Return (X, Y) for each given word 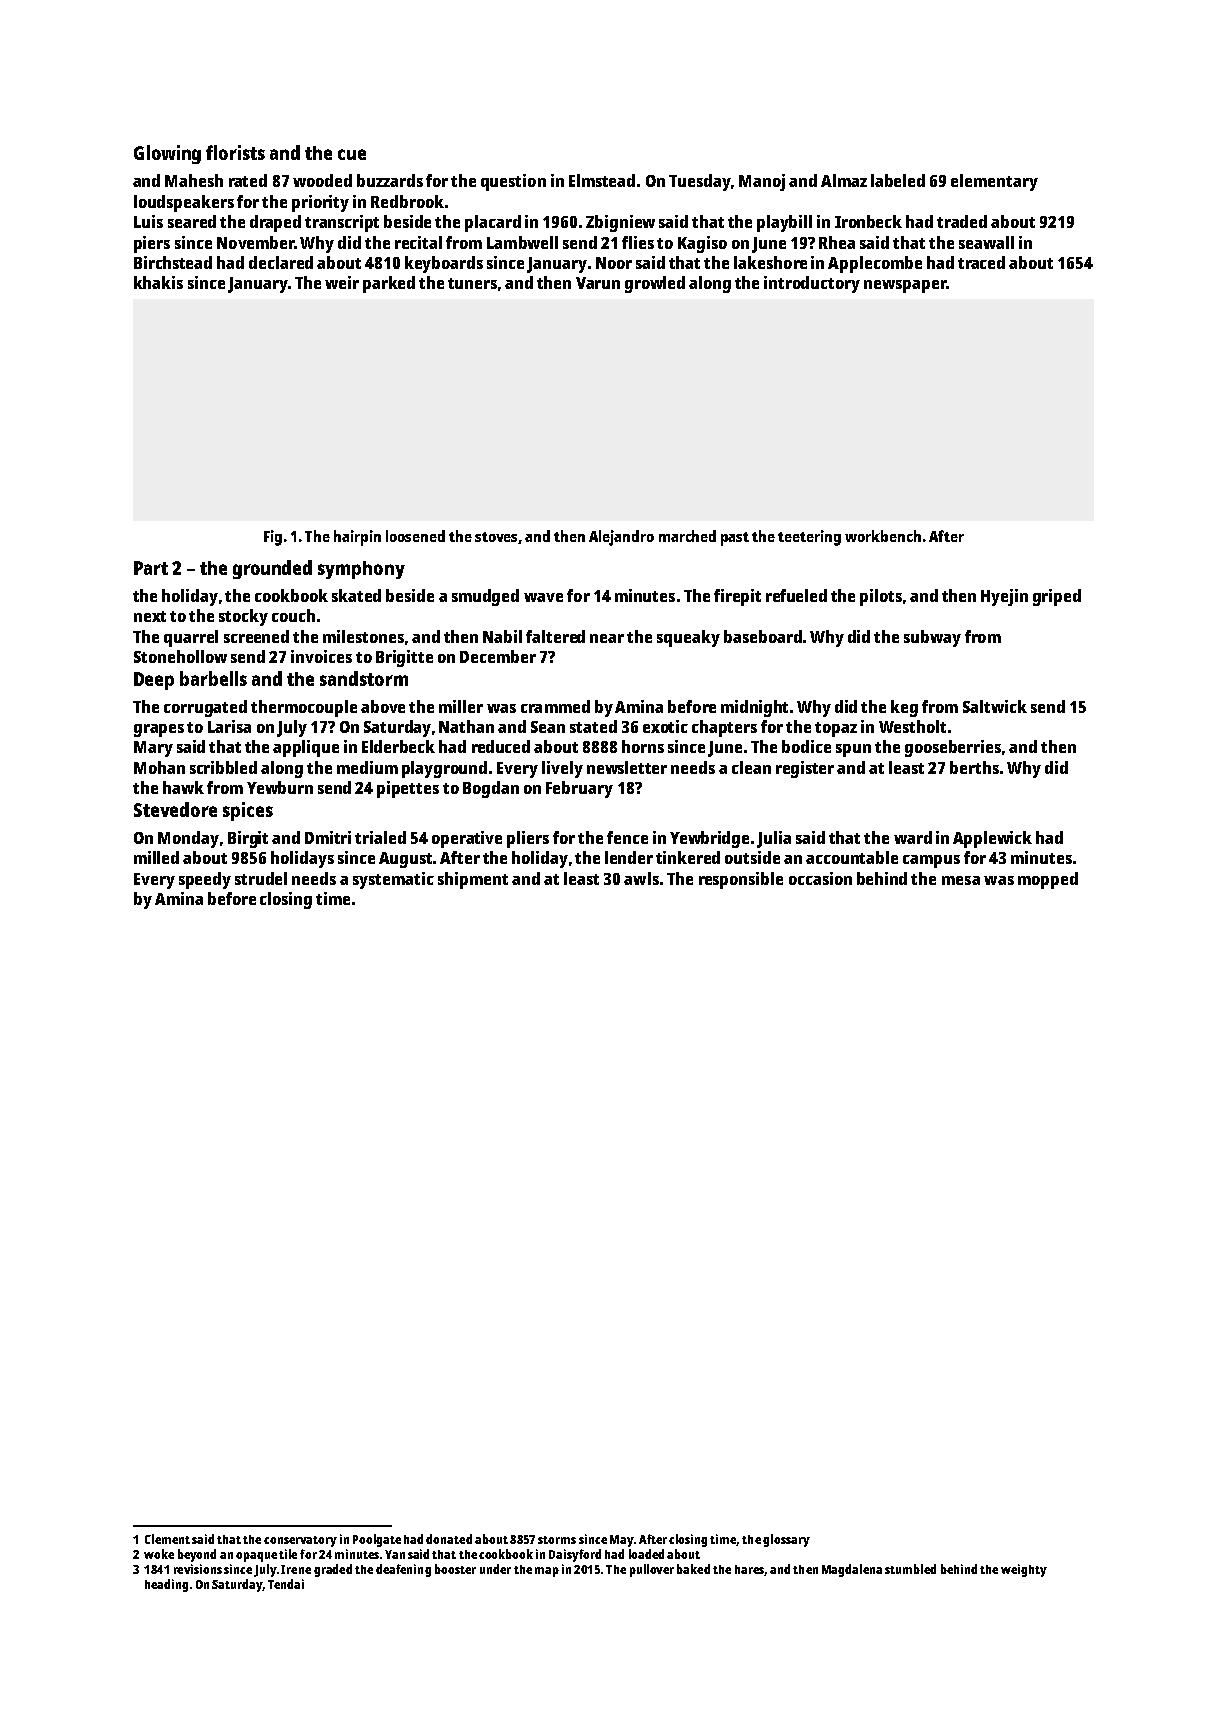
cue (352, 154)
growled (655, 284)
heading (166, 1585)
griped (1057, 597)
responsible (741, 880)
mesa (961, 880)
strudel (261, 878)
